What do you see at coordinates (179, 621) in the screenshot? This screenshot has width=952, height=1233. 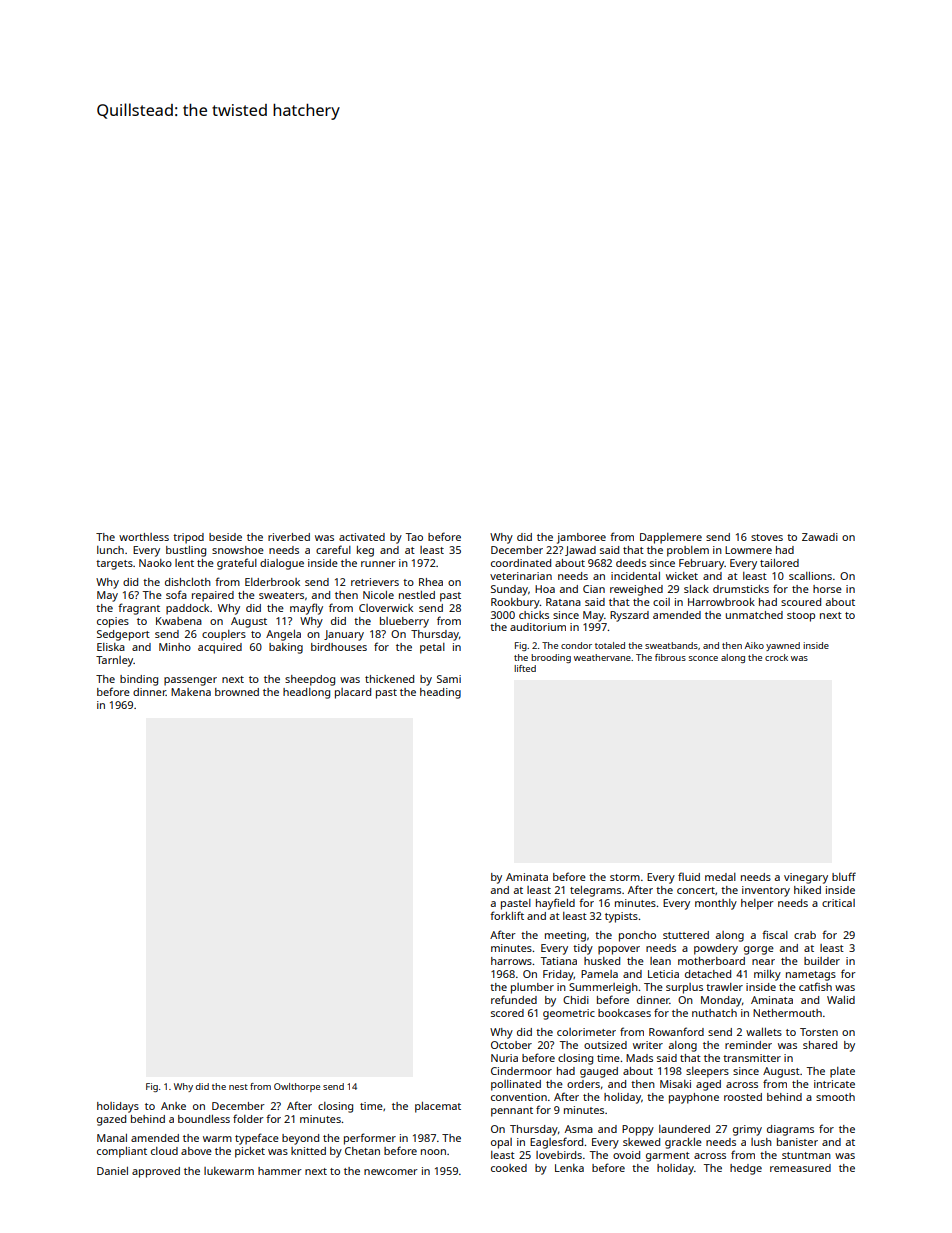 I see `Kwabena` at bounding box center [179, 621].
